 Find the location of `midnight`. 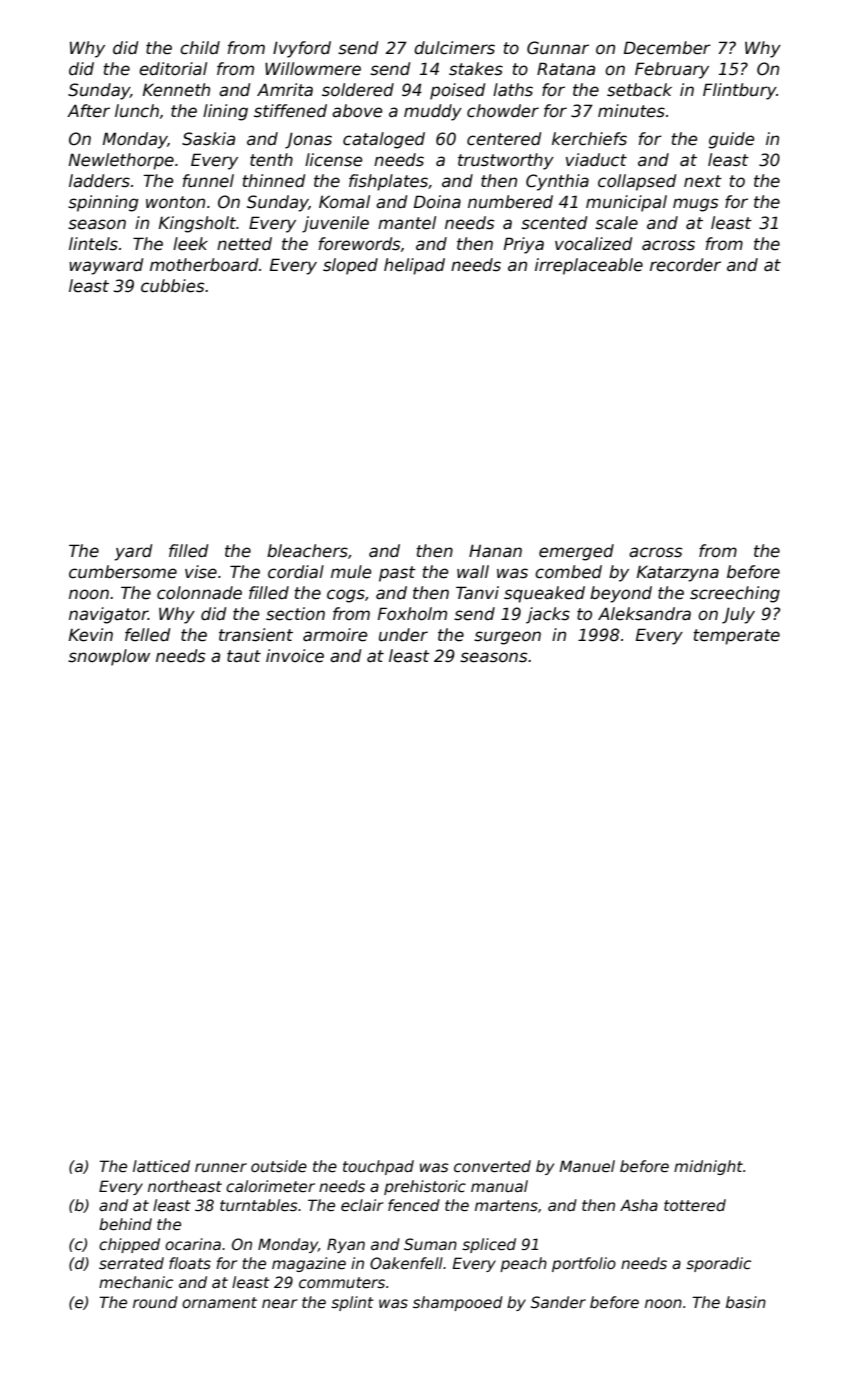

midnight is located at coordinates (708, 1167).
